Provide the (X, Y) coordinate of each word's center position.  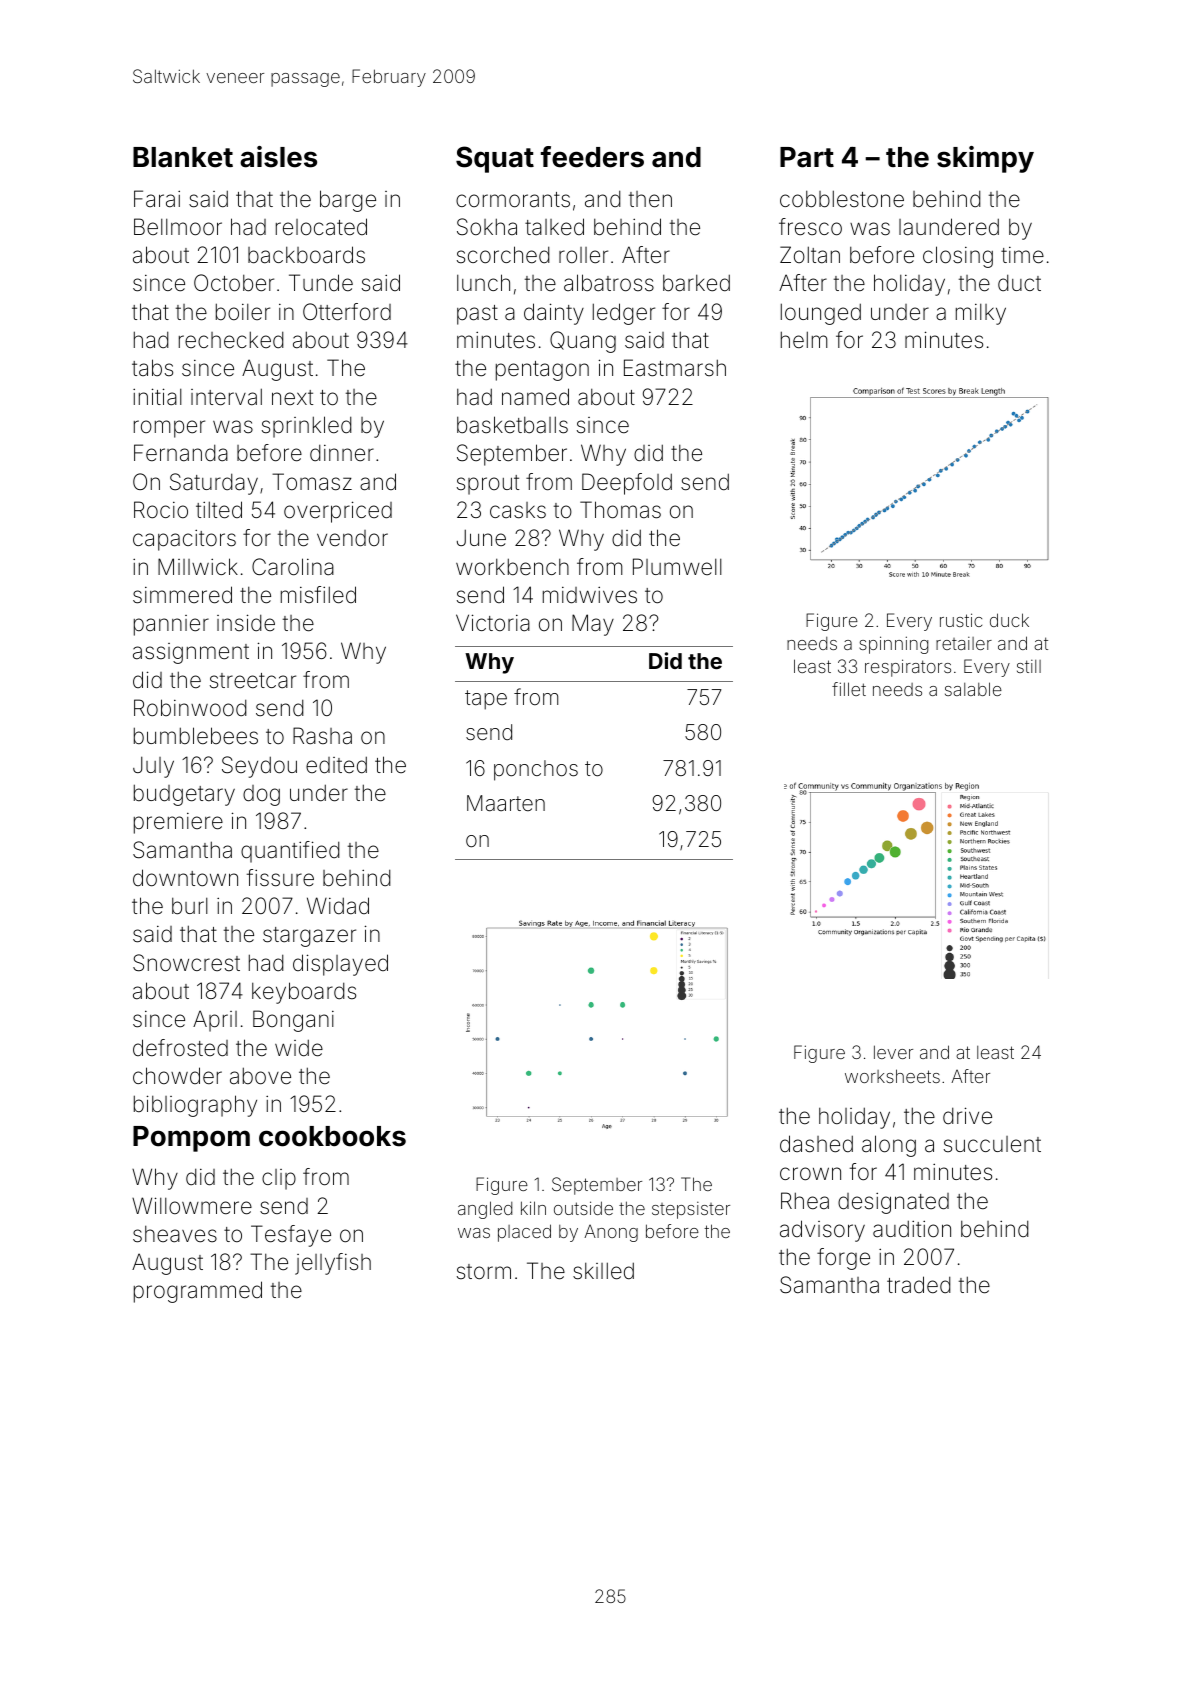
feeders (592, 157)
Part (807, 157)
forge (843, 1259)
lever (893, 1052)
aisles (278, 157)
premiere (178, 823)
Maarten (506, 803)
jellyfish (333, 1264)
